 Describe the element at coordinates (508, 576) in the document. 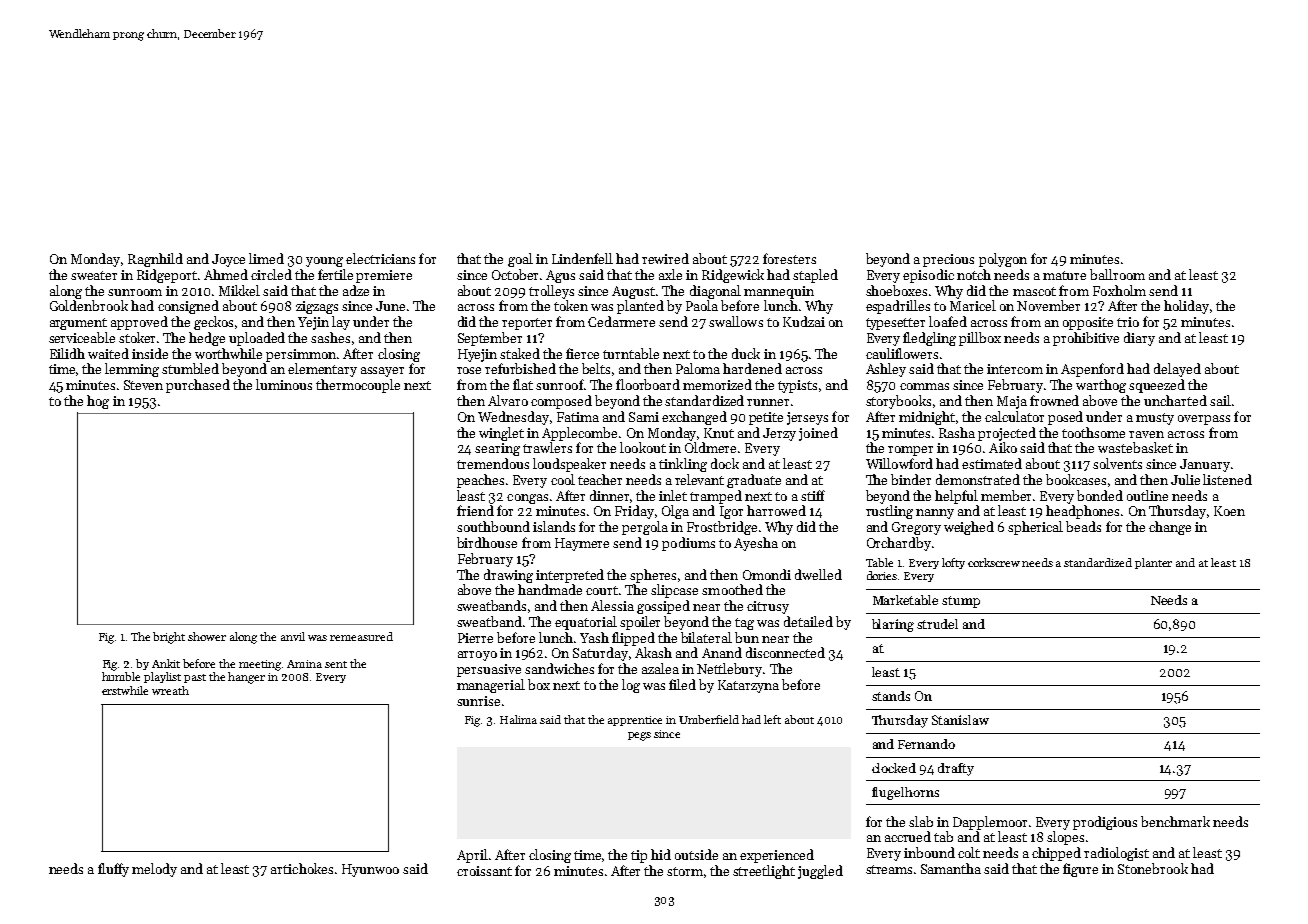

I see `drawing` at that location.
